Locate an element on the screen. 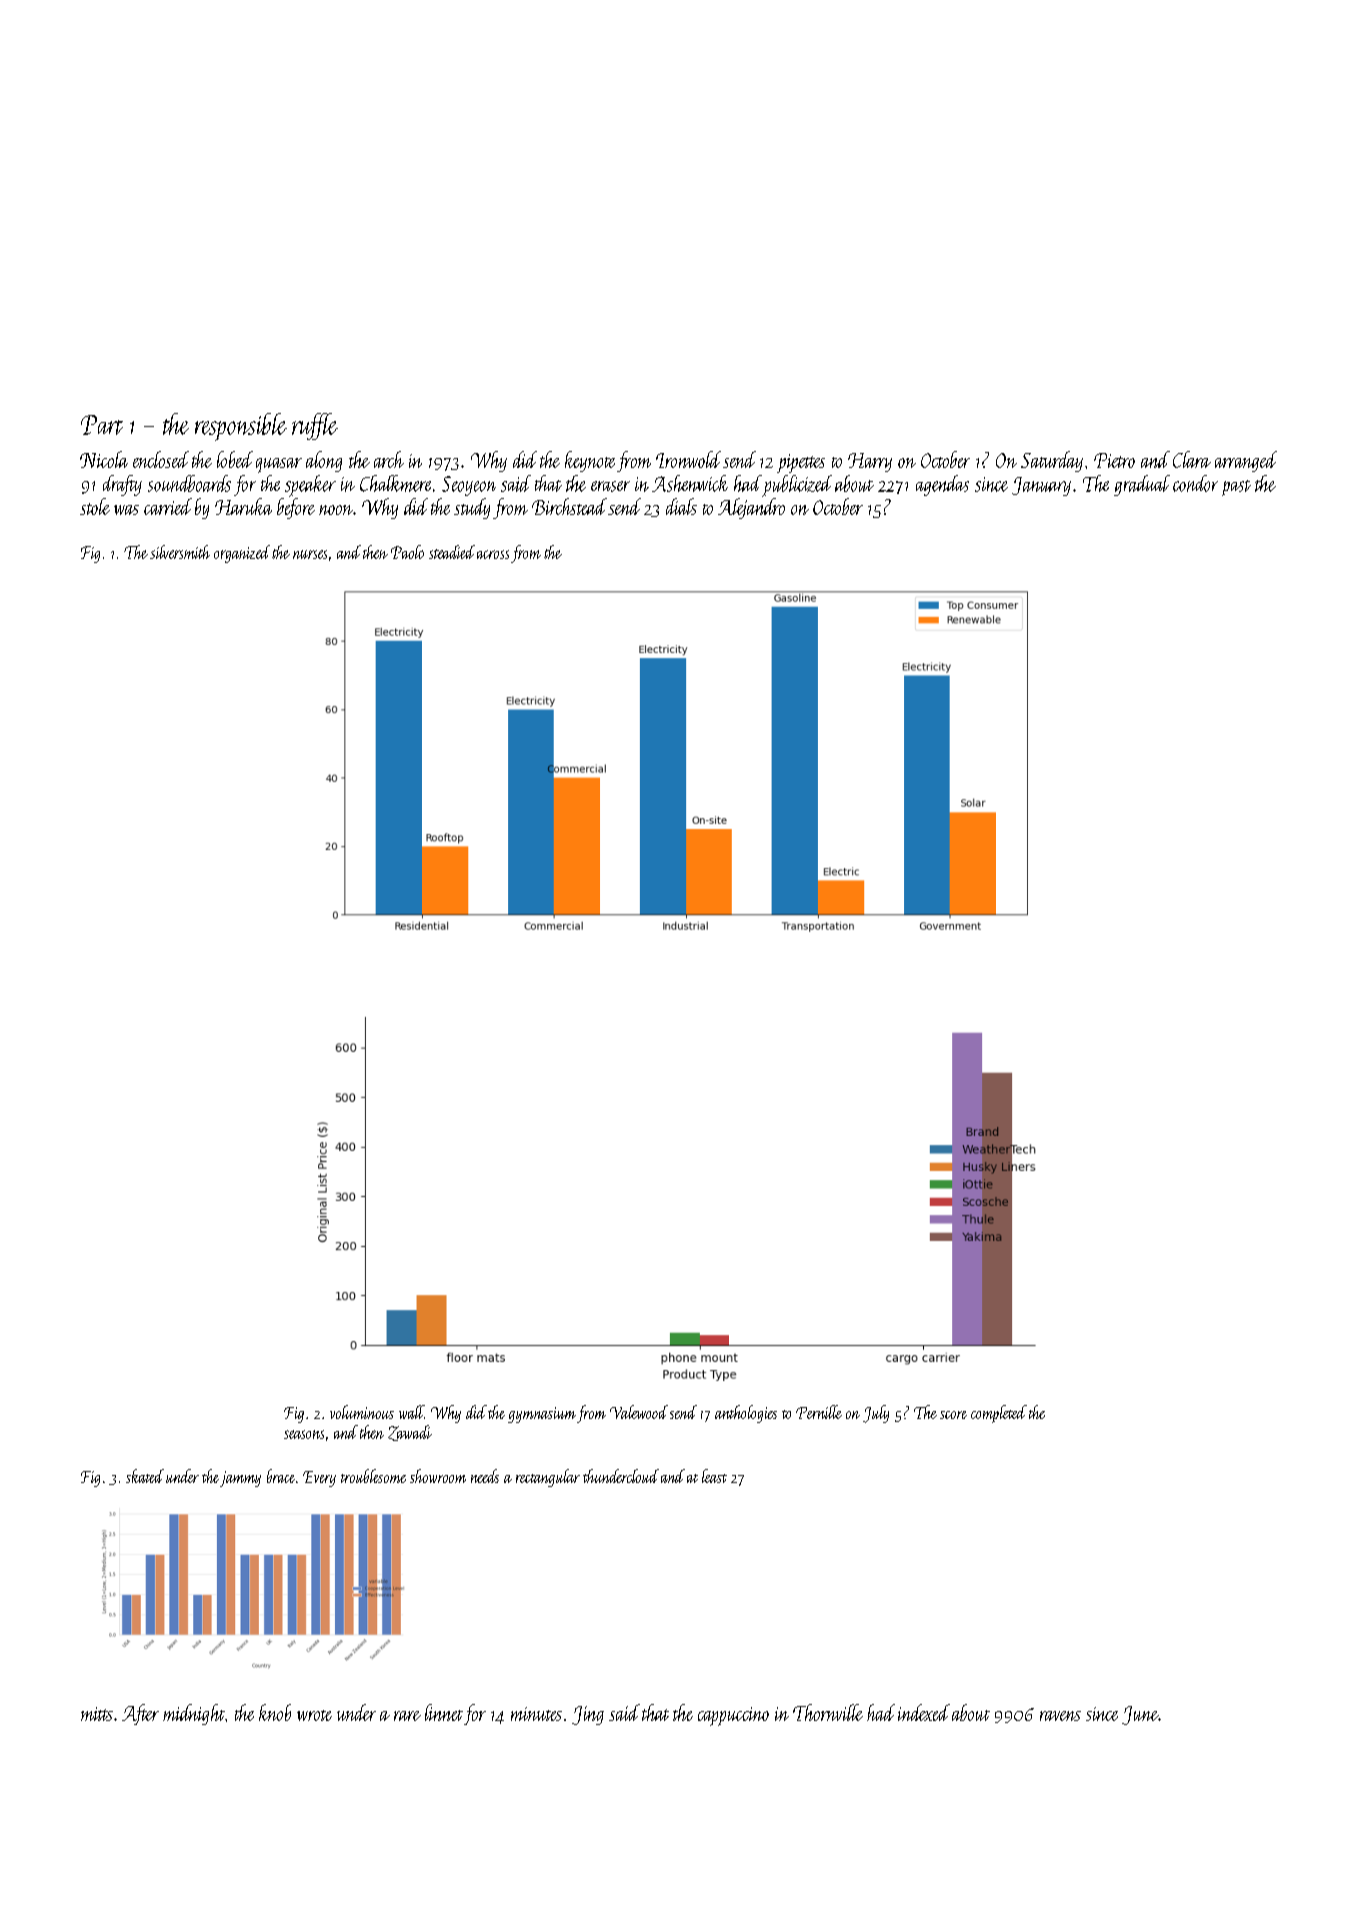 Image resolution: width=1355 pixels, height=1917 pixels. pipettes is located at coordinates (801, 463).
